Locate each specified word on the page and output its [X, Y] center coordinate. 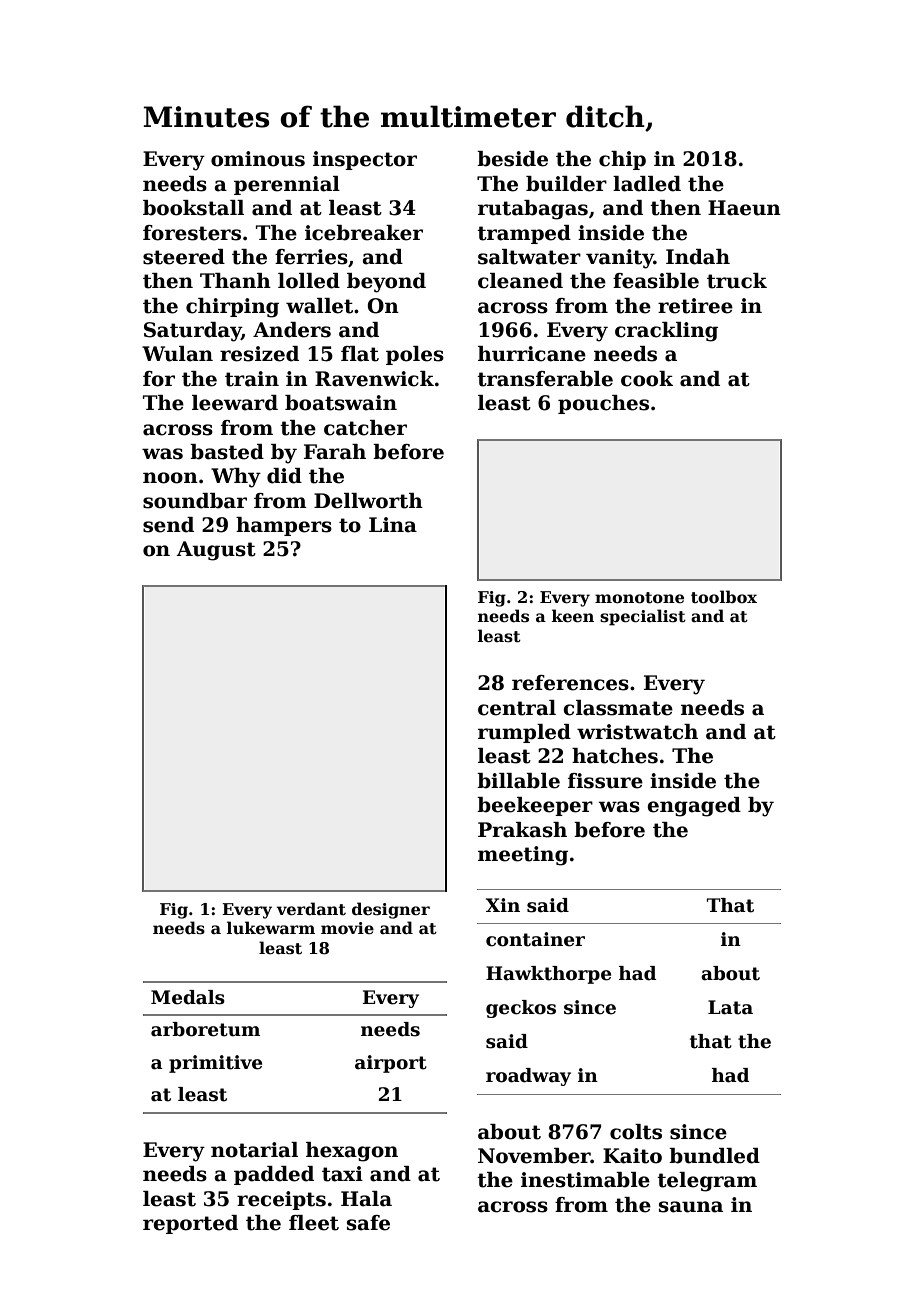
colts [636, 1132]
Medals [188, 997]
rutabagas [533, 210]
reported [190, 1224]
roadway [528, 1077]
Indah [698, 257]
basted [227, 452]
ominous [258, 159]
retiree [695, 306]
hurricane [532, 354]
